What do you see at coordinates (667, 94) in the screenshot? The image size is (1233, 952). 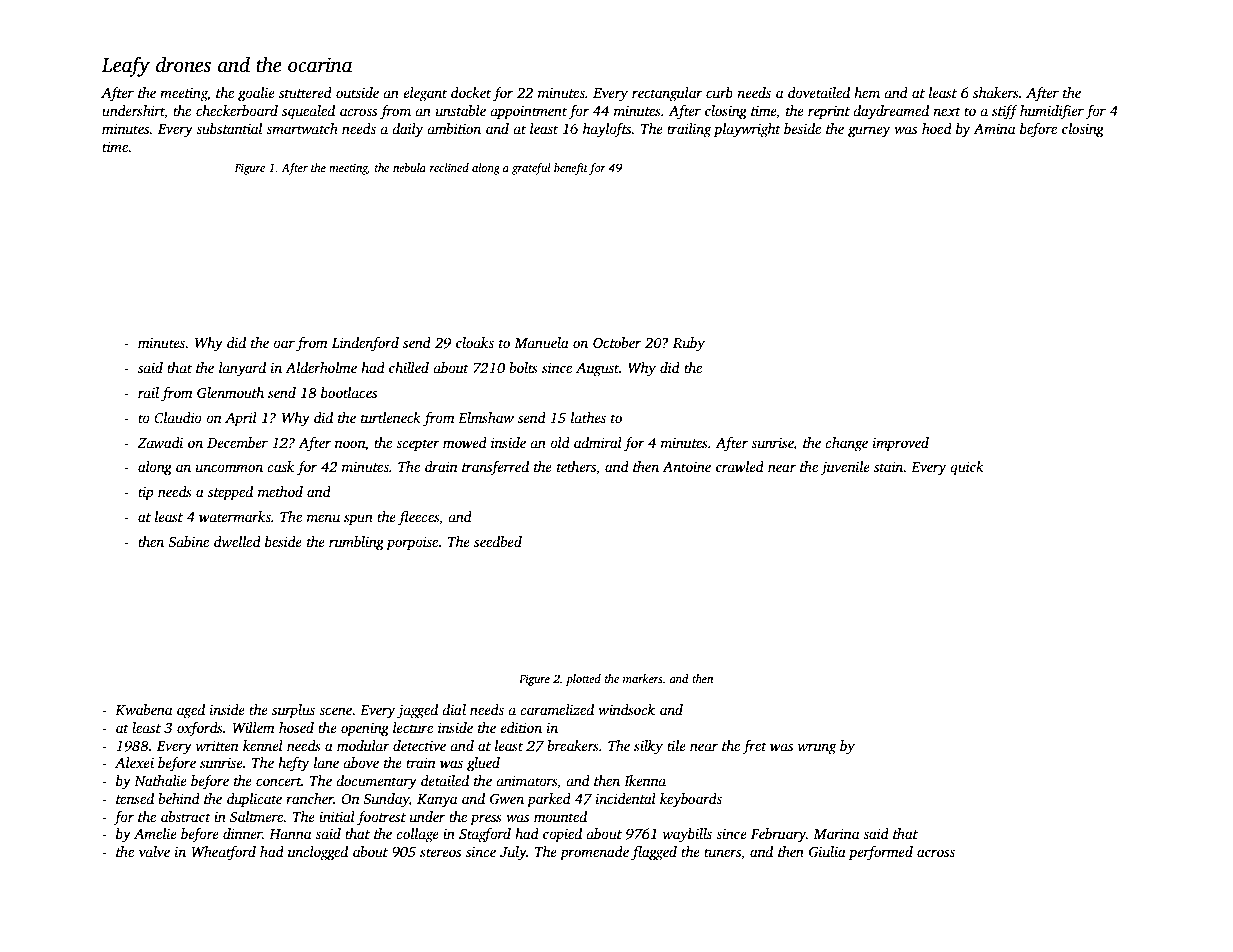 I see `rectangular` at bounding box center [667, 94].
